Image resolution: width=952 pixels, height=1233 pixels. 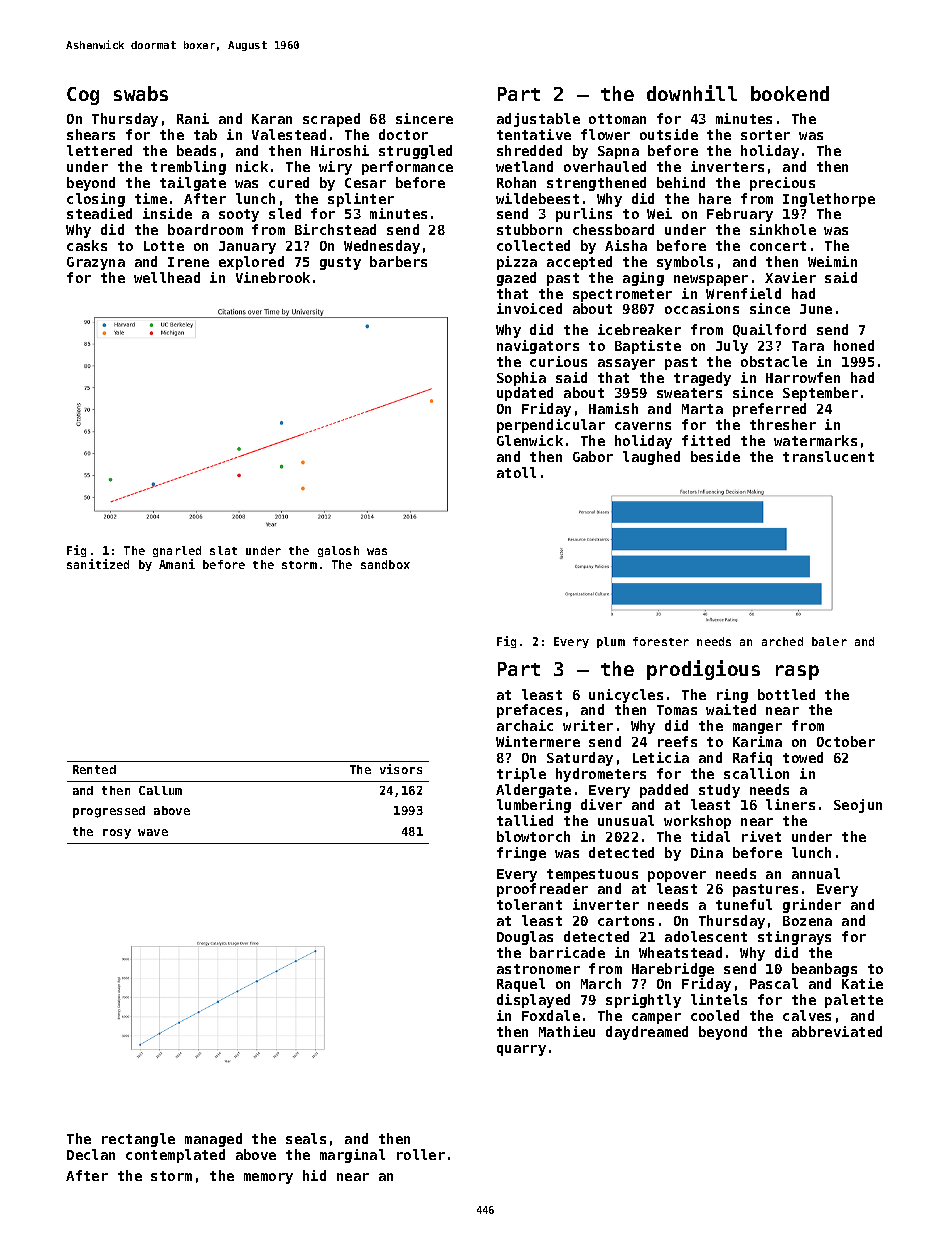 What do you see at coordinates (94, 769) in the image?
I see `Rented` at bounding box center [94, 769].
